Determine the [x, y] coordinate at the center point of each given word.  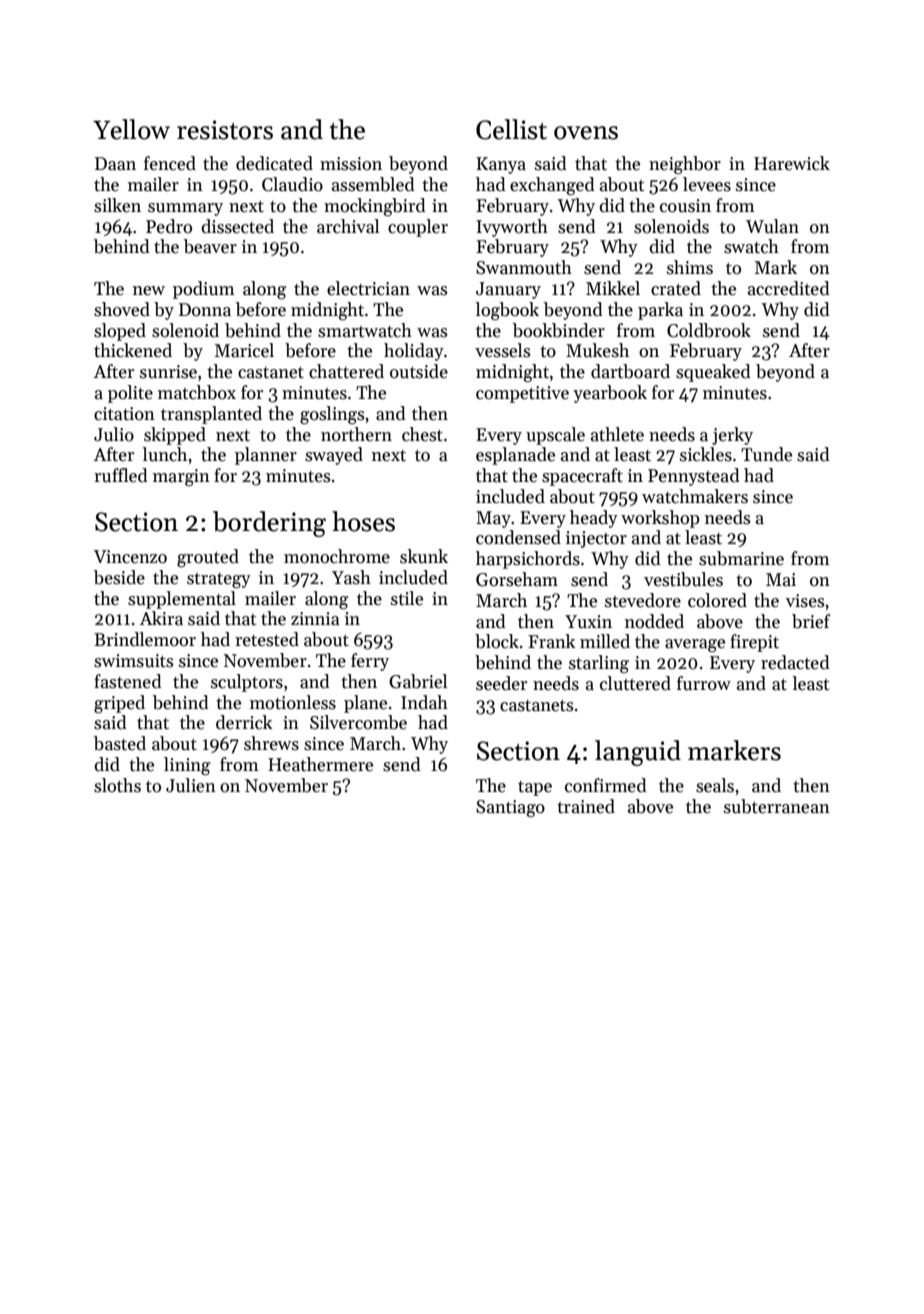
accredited [789, 288]
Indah [424, 702]
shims [690, 267]
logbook [507, 311]
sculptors [247, 683]
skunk [424, 556]
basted [120, 743]
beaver [210, 246]
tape [535, 788]
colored [717, 600]
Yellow [131, 129]
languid [638, 753]
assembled [373, 184]
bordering [269, 524]
